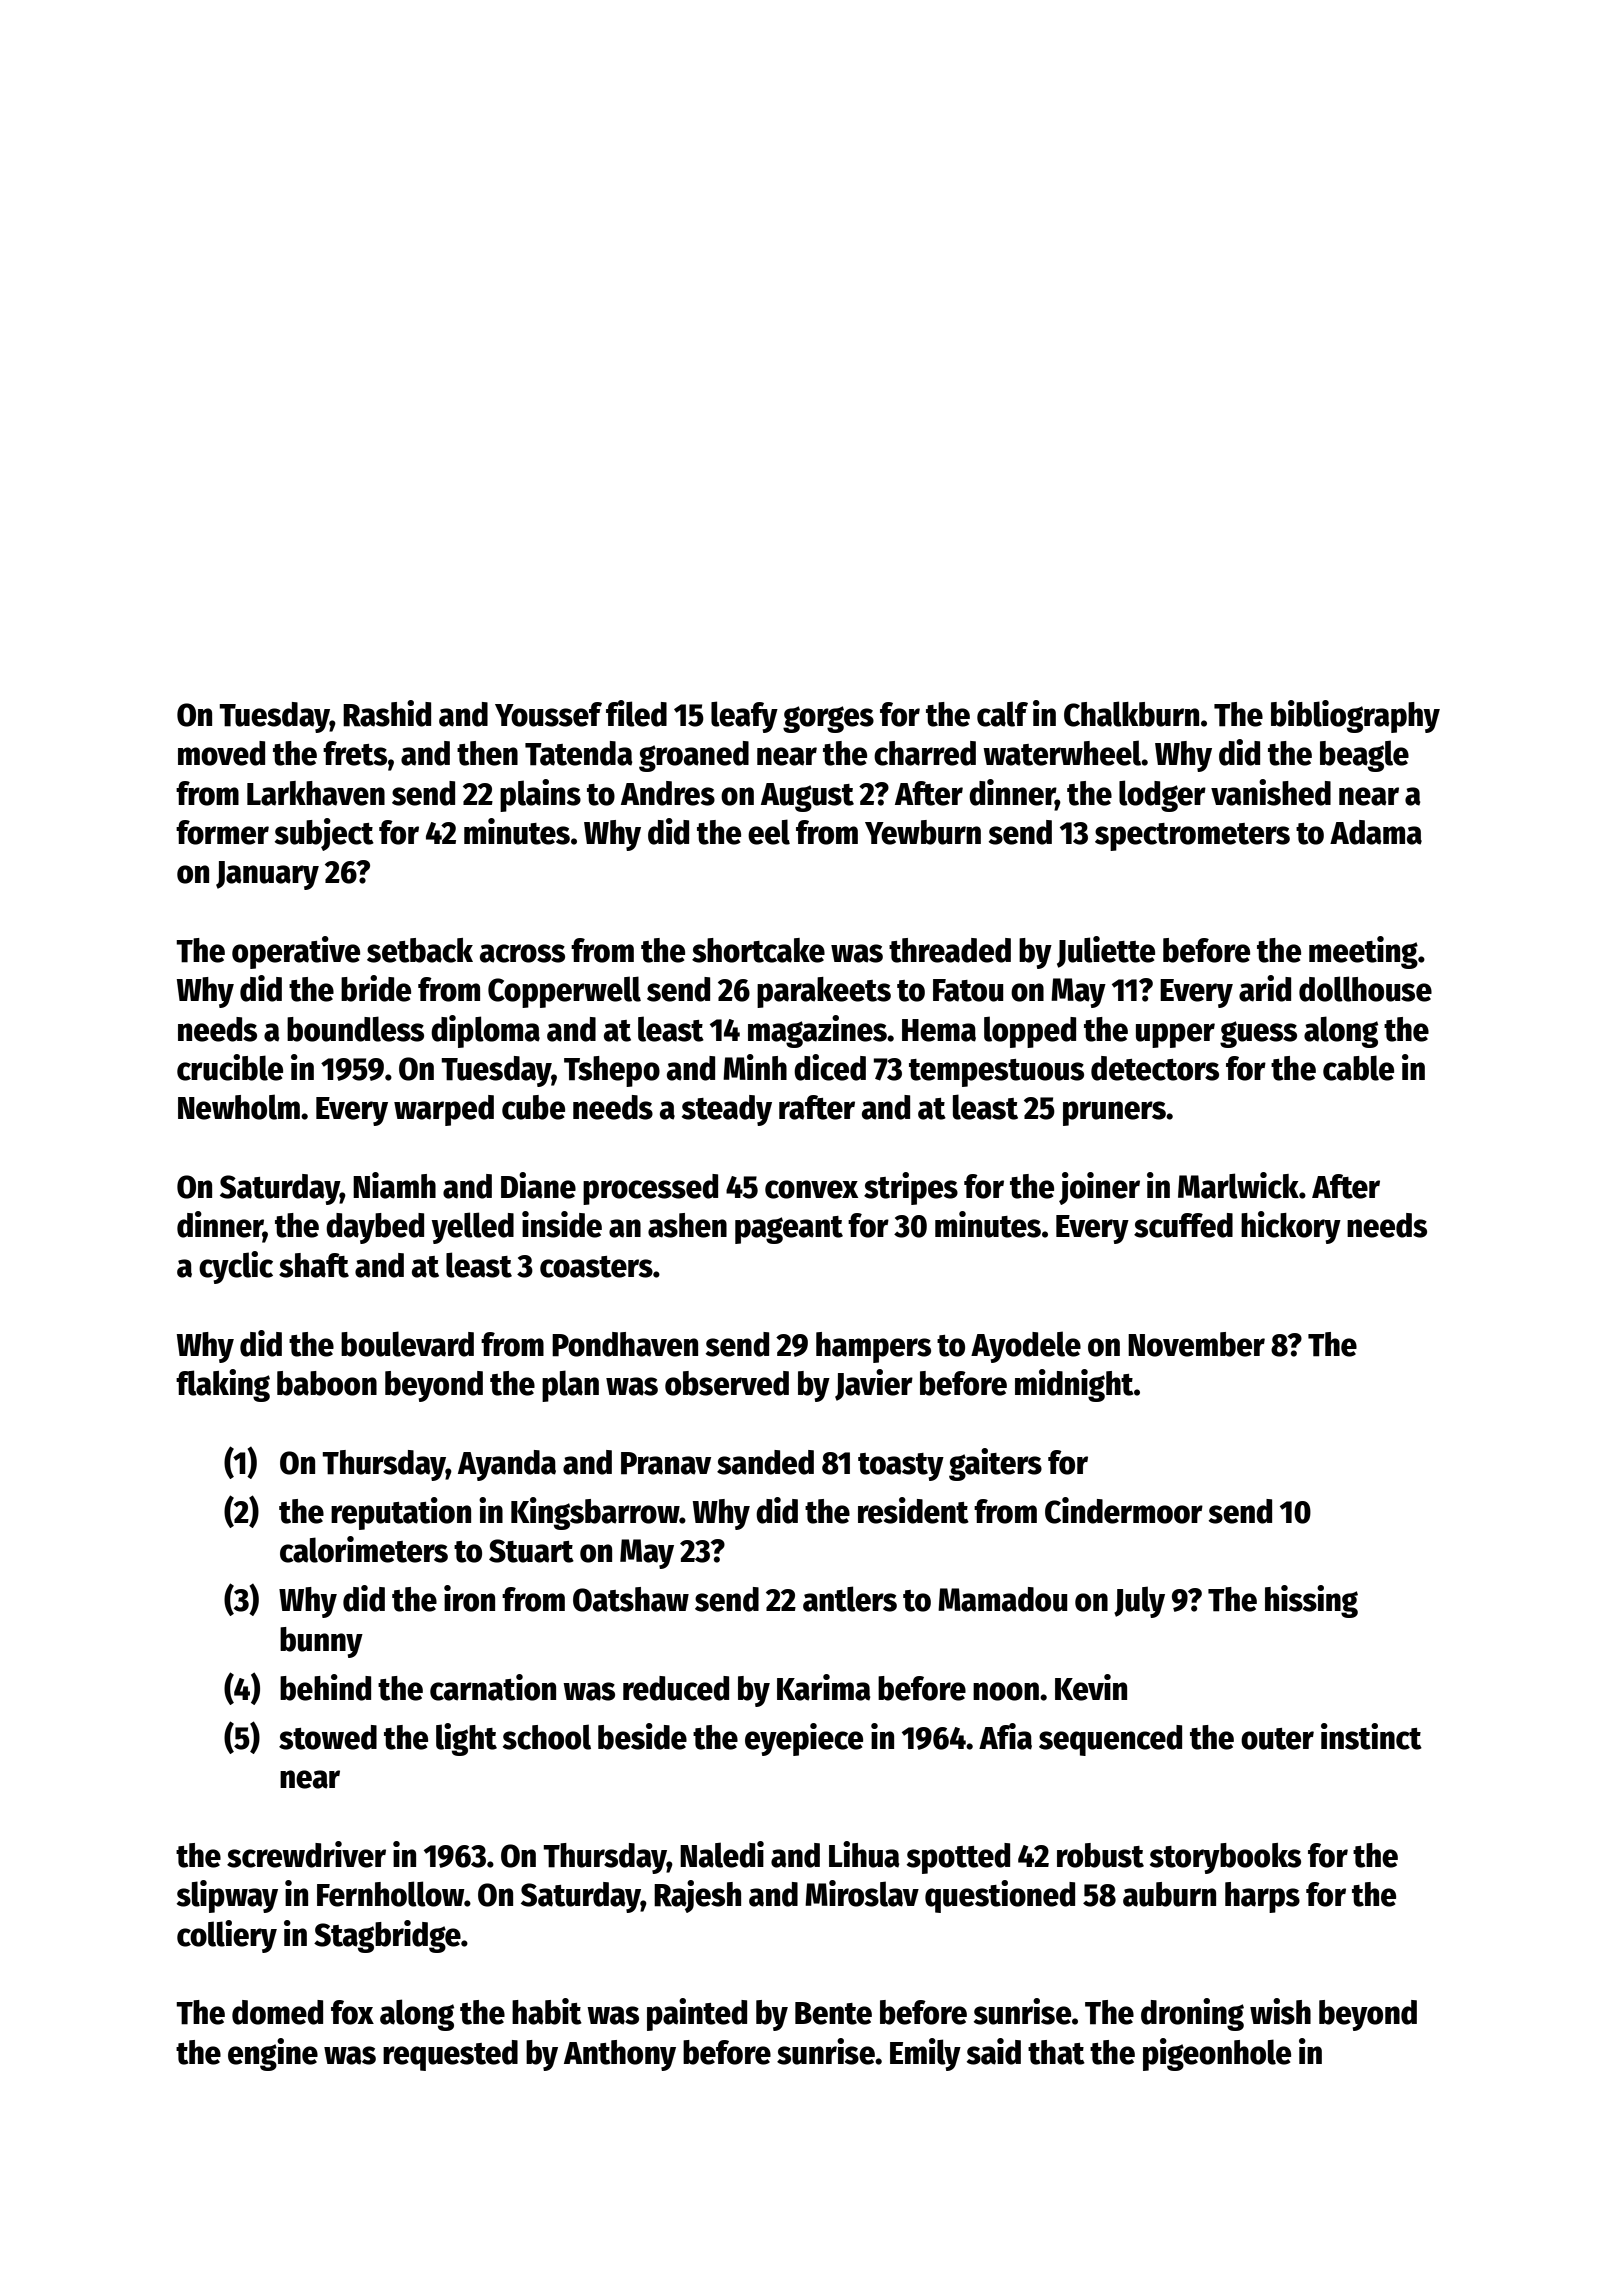  I want to click on hickory, so click(1291, 1227).
